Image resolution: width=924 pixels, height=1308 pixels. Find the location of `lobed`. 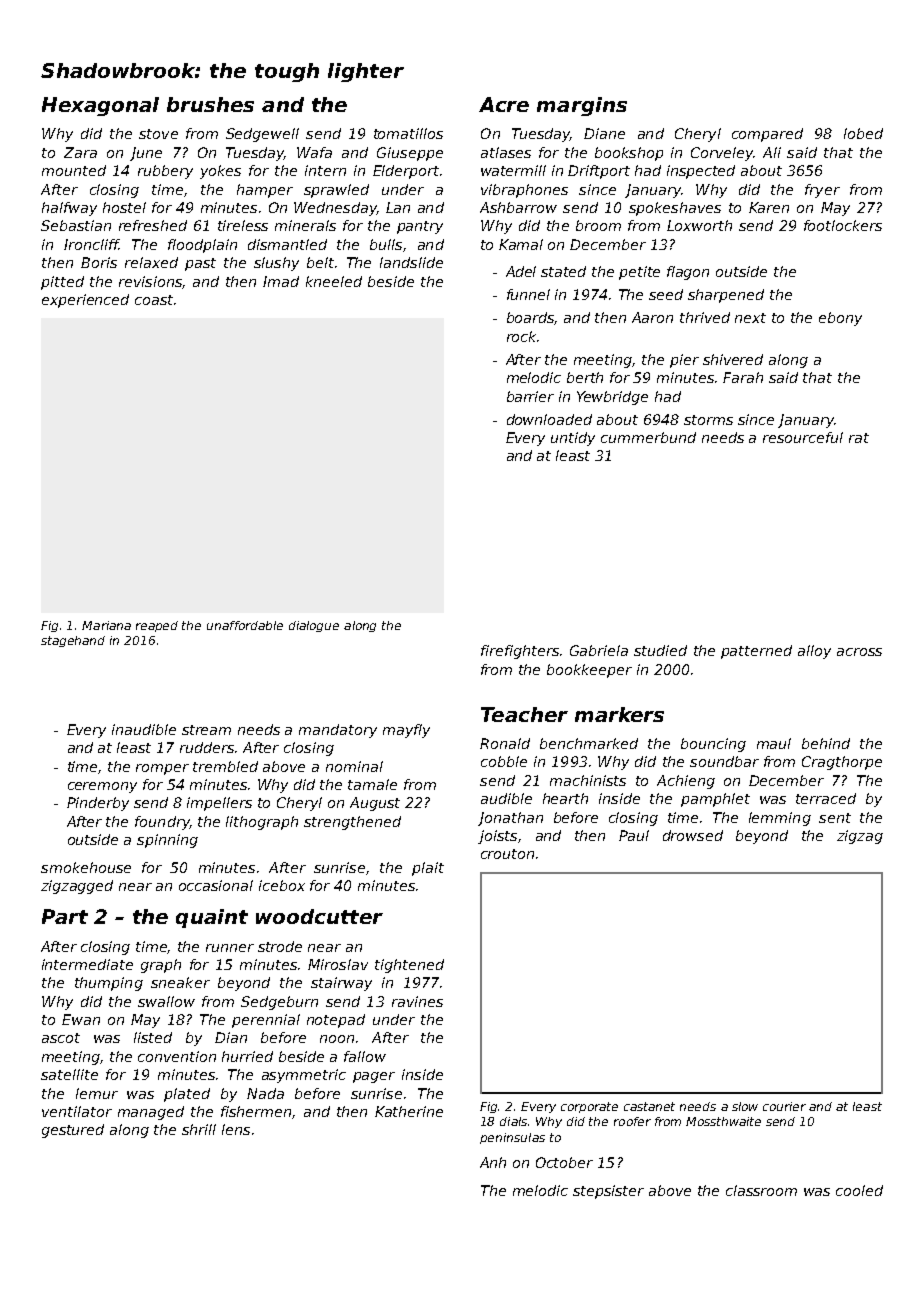

lobed is located at coordinates (863, 133).
